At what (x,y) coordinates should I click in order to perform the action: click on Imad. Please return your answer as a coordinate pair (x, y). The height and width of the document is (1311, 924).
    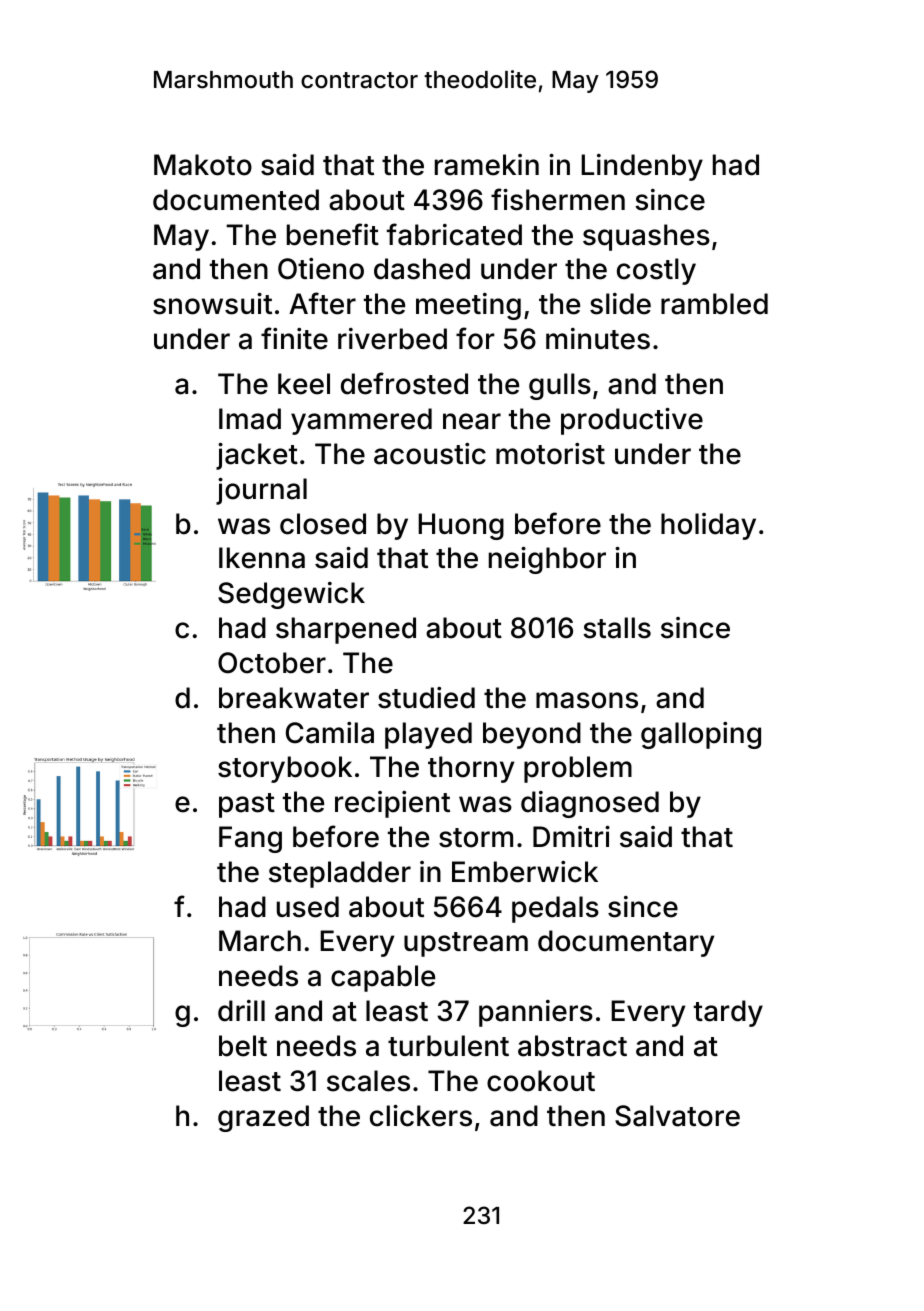
    Looking at the image, I should click on (250, 419).
